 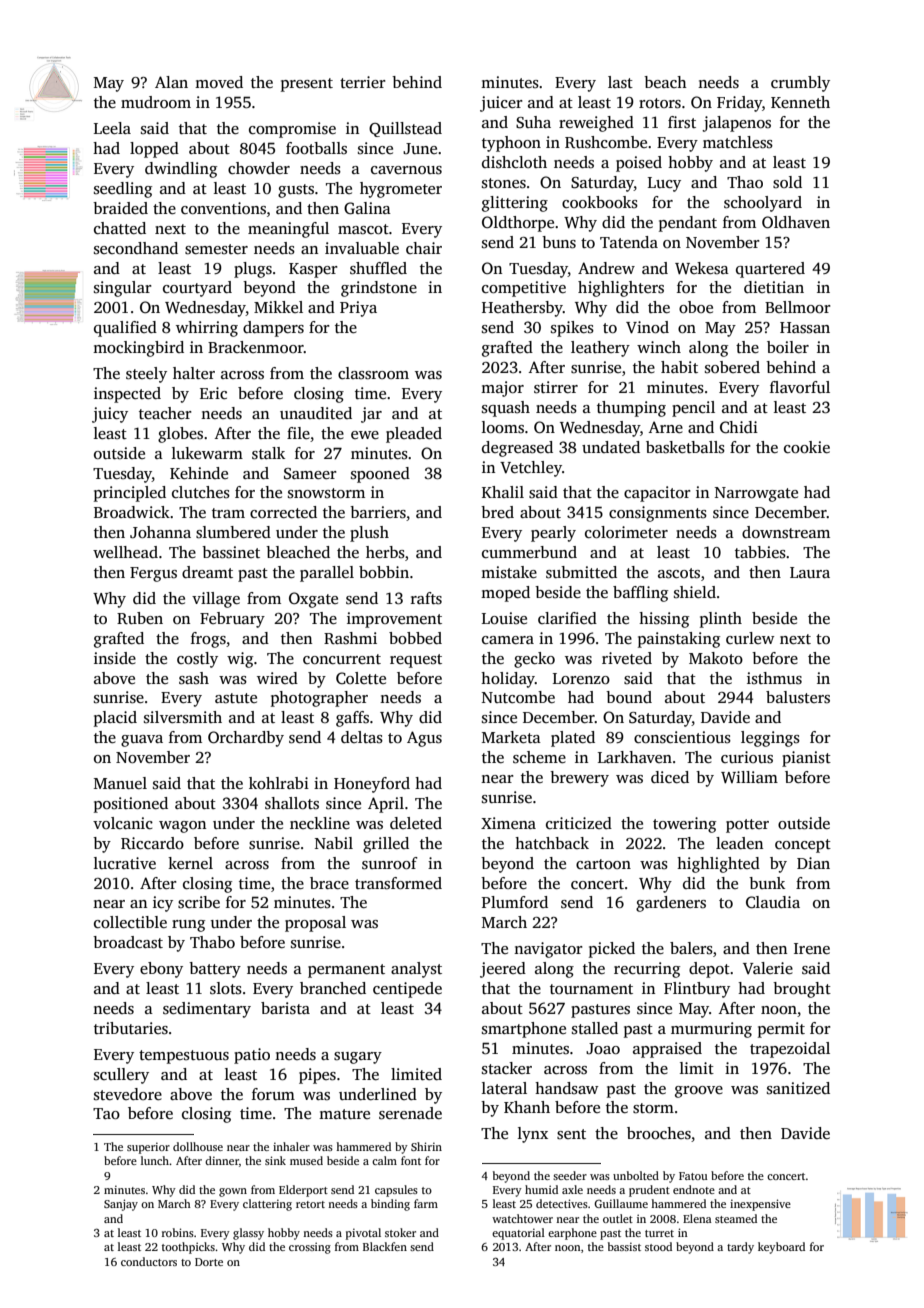 What do you see at coordinates (136, 248) in the document?
I see `secondhand` at bounding box center [136, 248].
